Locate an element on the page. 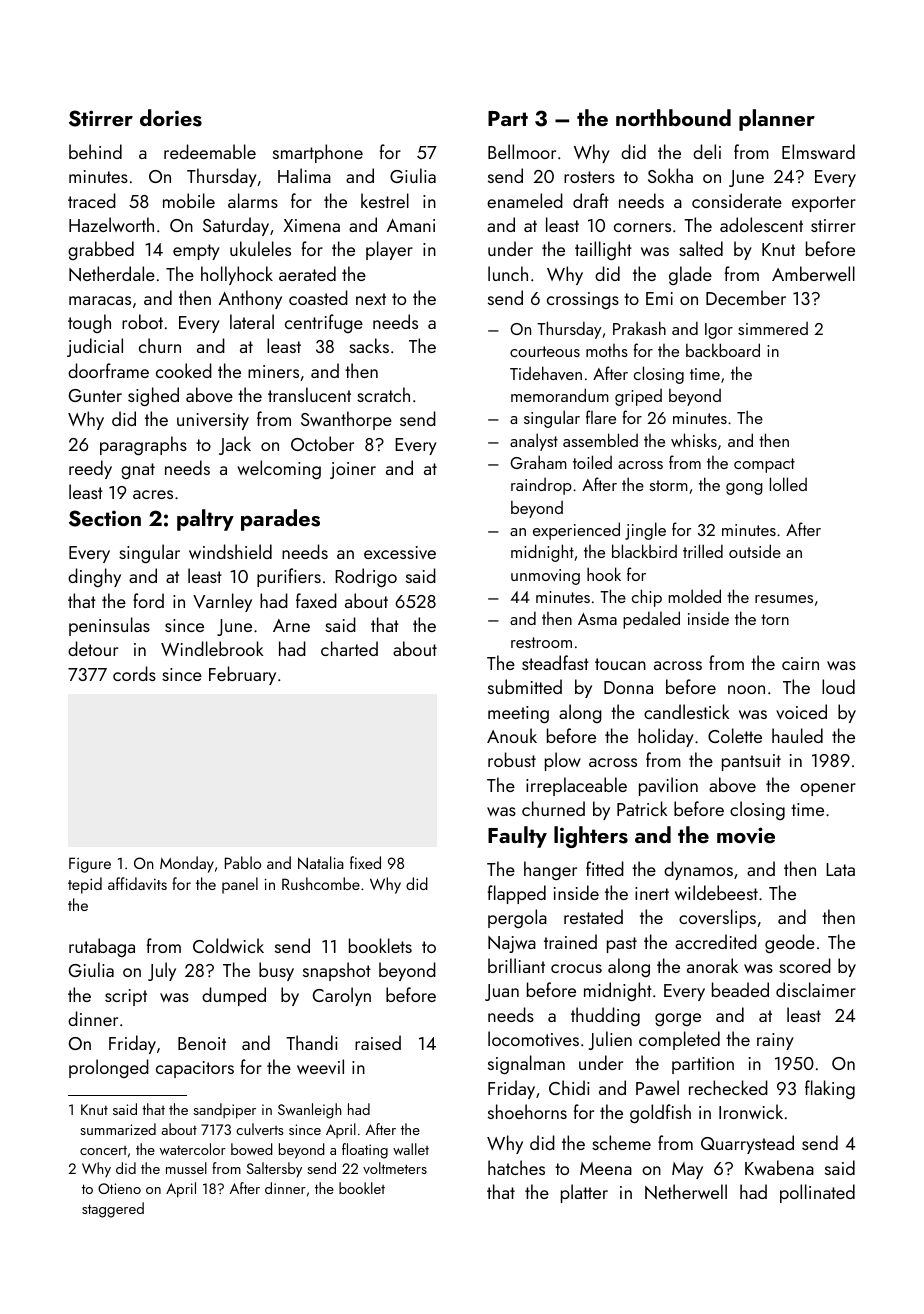 The height and width of the image is (1314, 924). Bellmoor is located at coordinates (522, 151).
